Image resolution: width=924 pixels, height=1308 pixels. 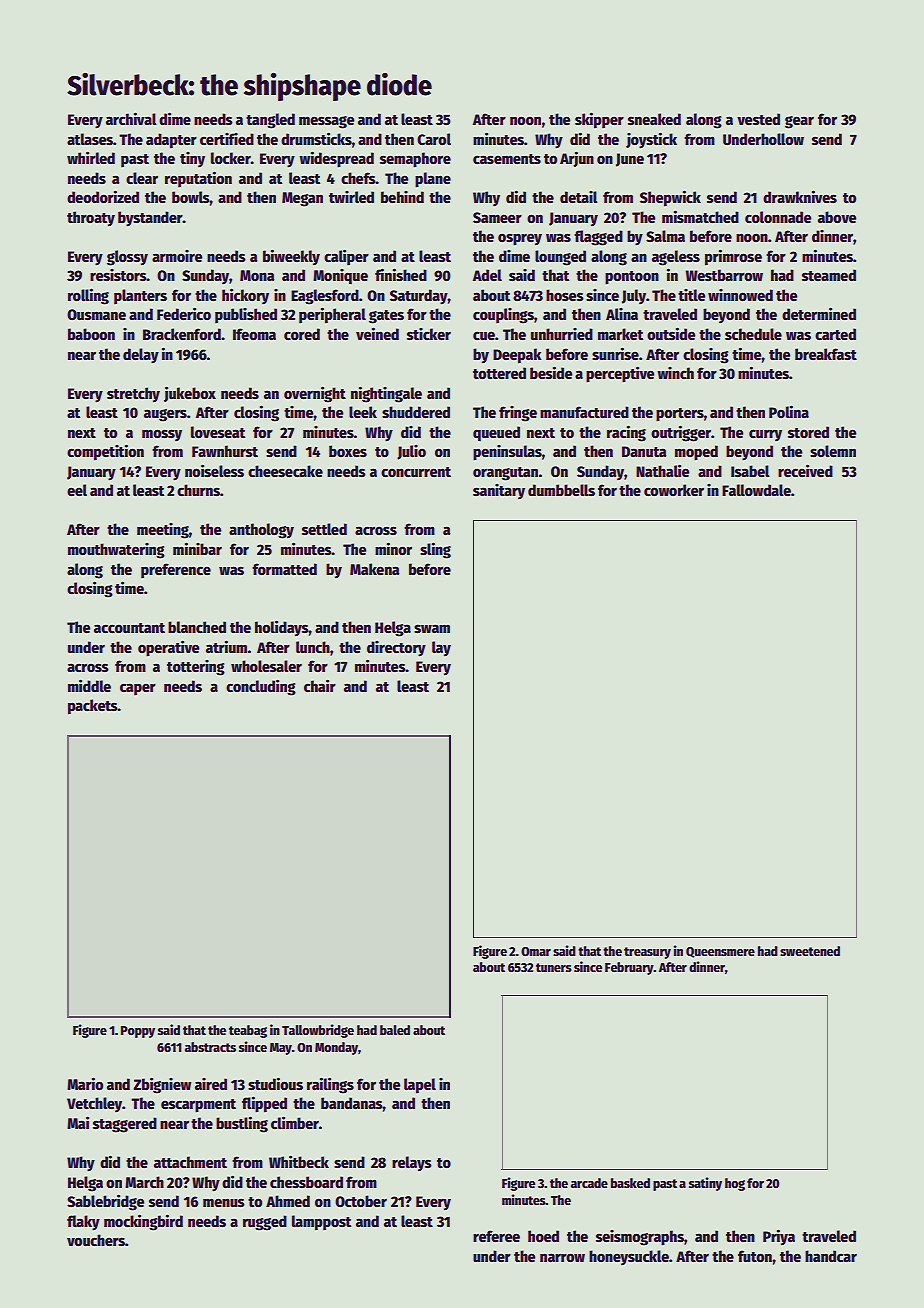 I want to click on Omar, so click(x=536, y=951).
